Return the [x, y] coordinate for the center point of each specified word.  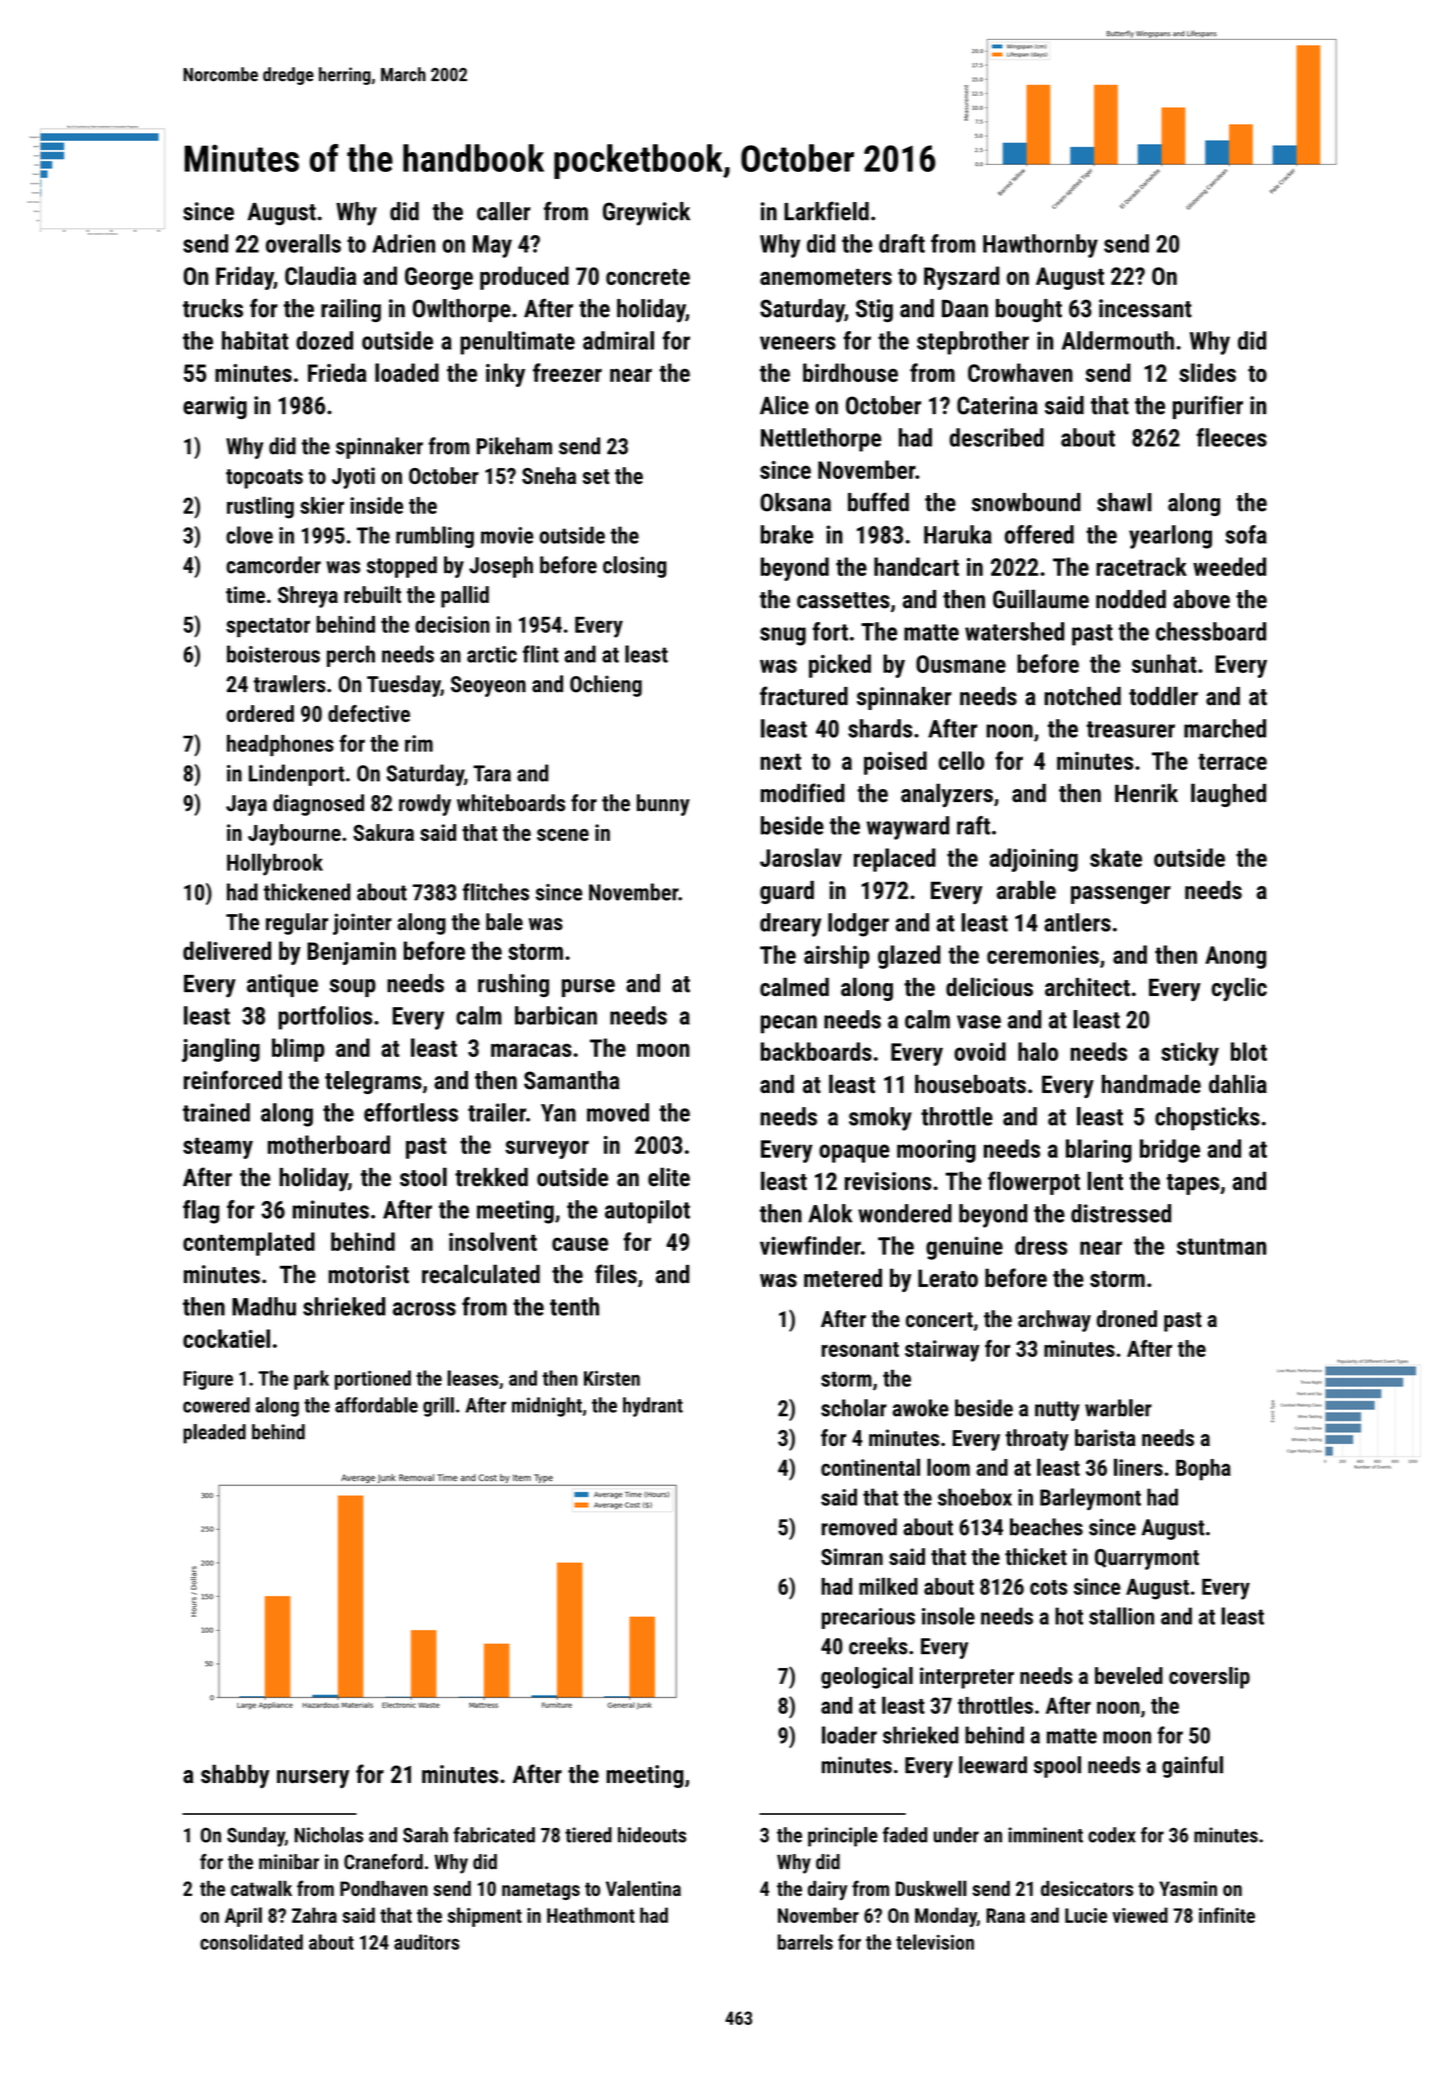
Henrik [1146, 793]
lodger [858, 925]
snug [783, 636]
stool [423, 1177]
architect [1087, 987]
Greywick [646, 214]
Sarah [425, 1835]
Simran [852, 1556]
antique [282, 985]
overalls [303, 243]
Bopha [1203, 1470]
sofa [1246, 534]
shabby [235, 1776]
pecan [789, 1024]
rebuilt [372, 594]
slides [1207, 372]
